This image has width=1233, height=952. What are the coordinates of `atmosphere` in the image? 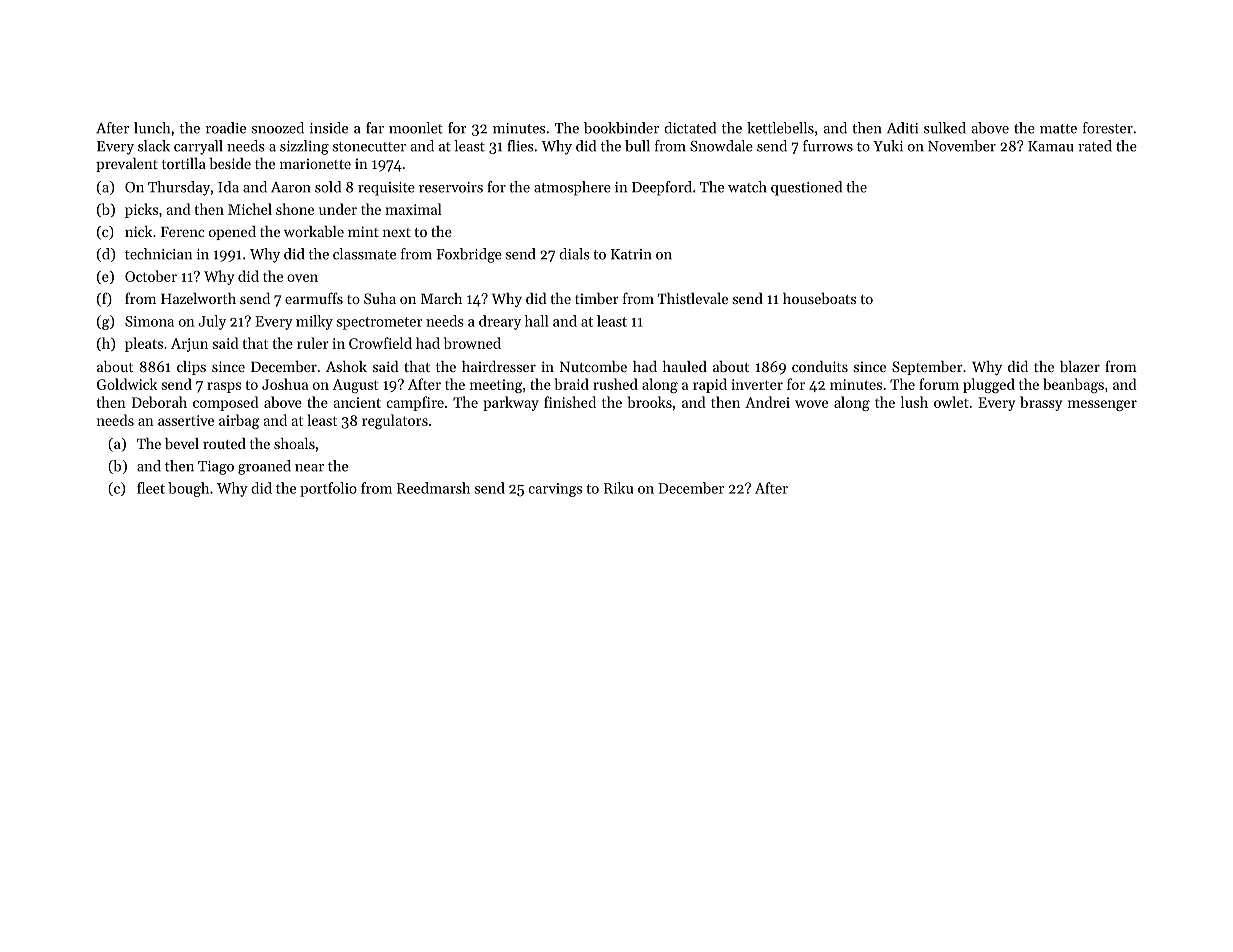 It's located at (572, 188).
